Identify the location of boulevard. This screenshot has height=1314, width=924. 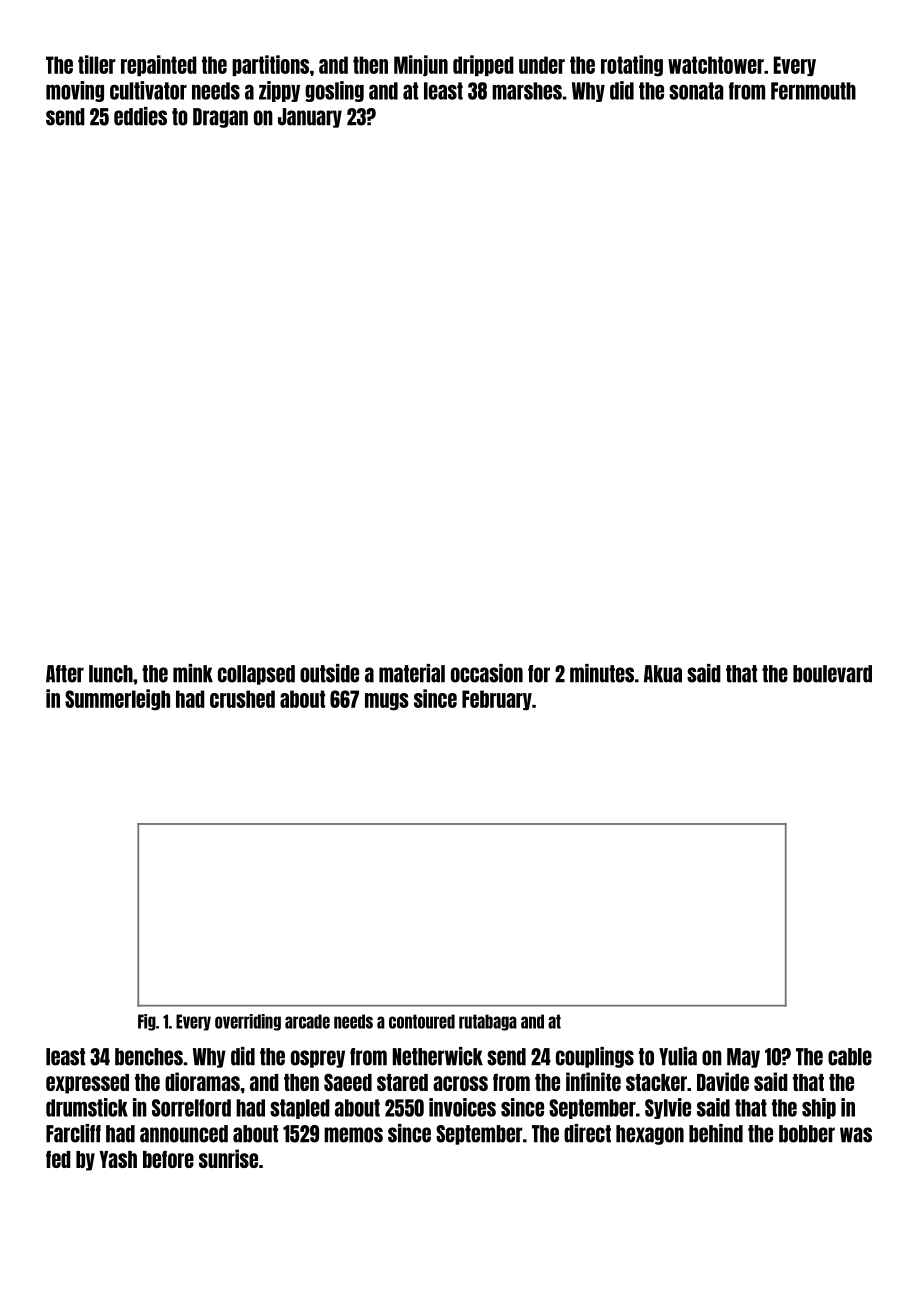
(832, 674).
